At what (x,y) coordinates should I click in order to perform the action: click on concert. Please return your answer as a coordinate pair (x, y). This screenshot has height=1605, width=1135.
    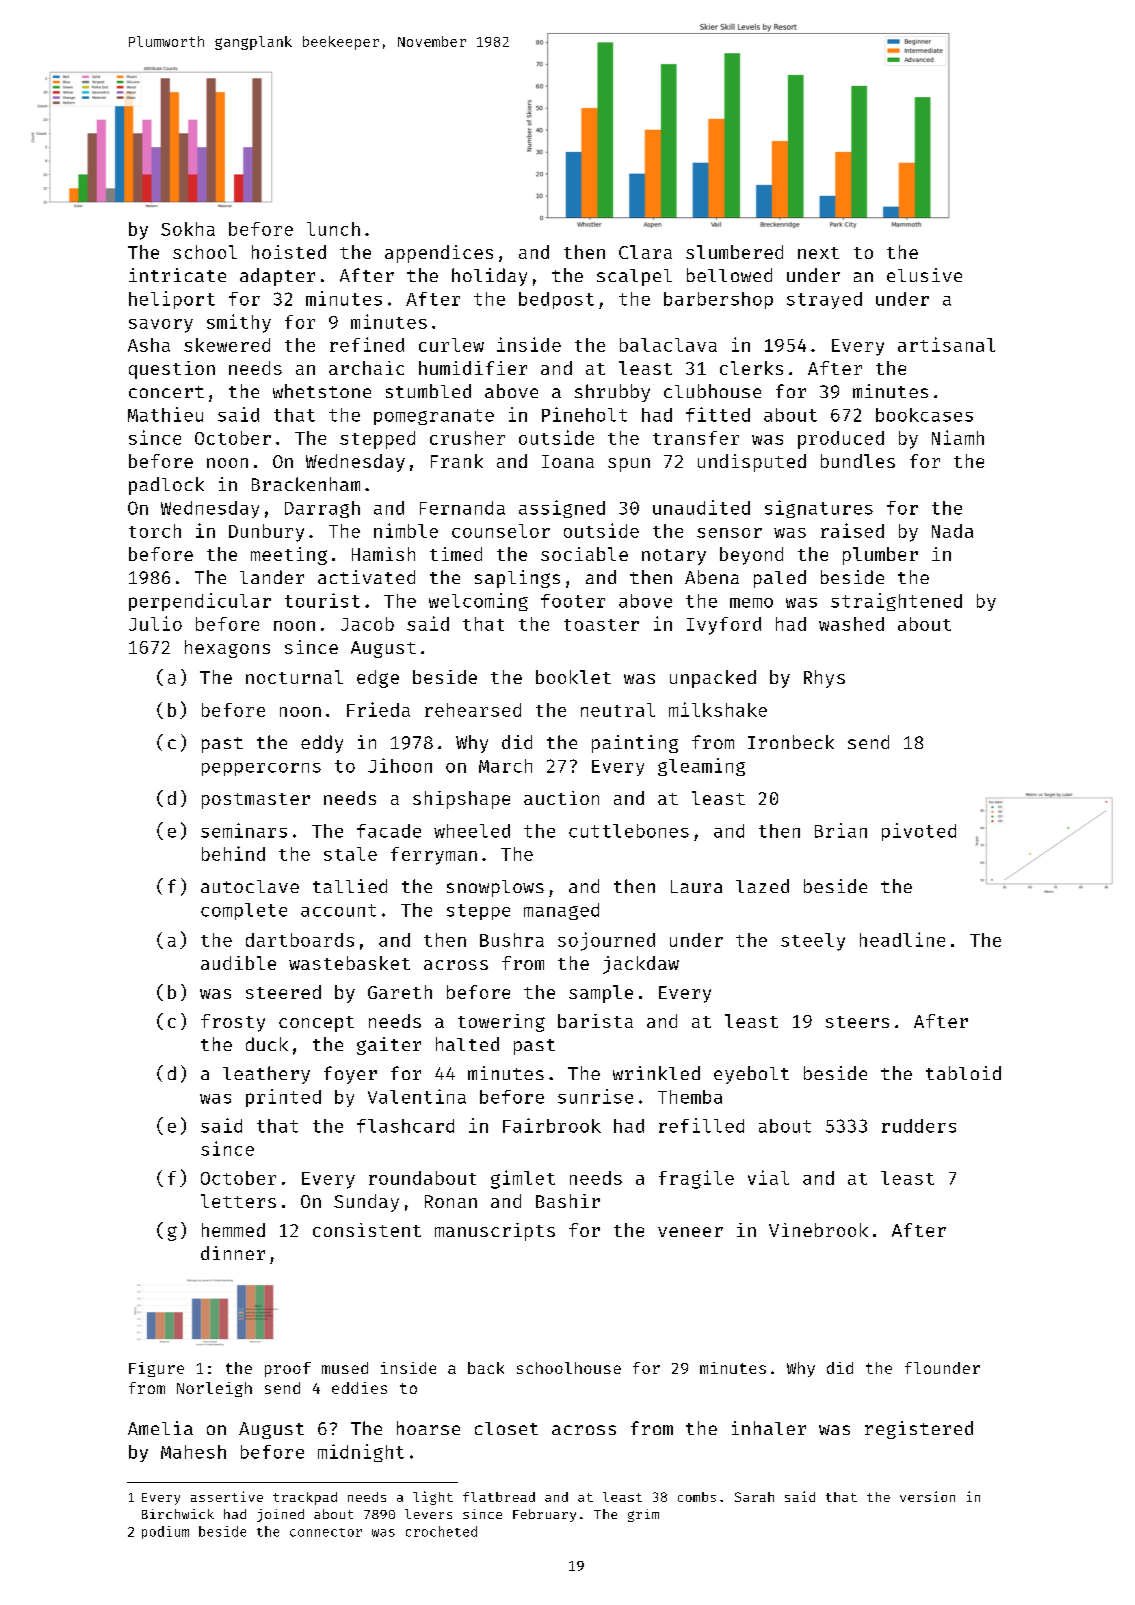
    Looking at the image, I should click on (166, 392).
